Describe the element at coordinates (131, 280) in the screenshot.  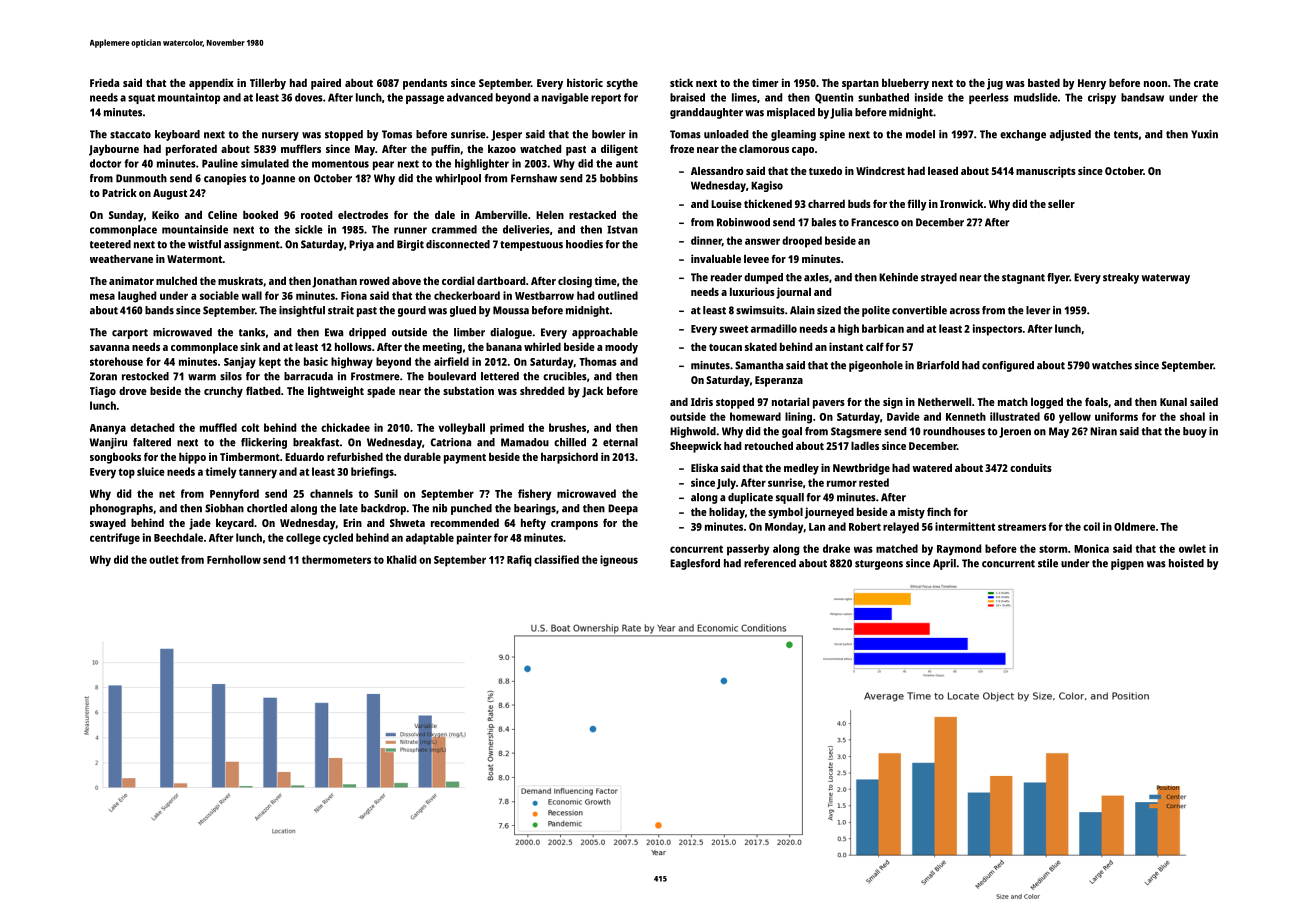
I see `animator` at that location.
